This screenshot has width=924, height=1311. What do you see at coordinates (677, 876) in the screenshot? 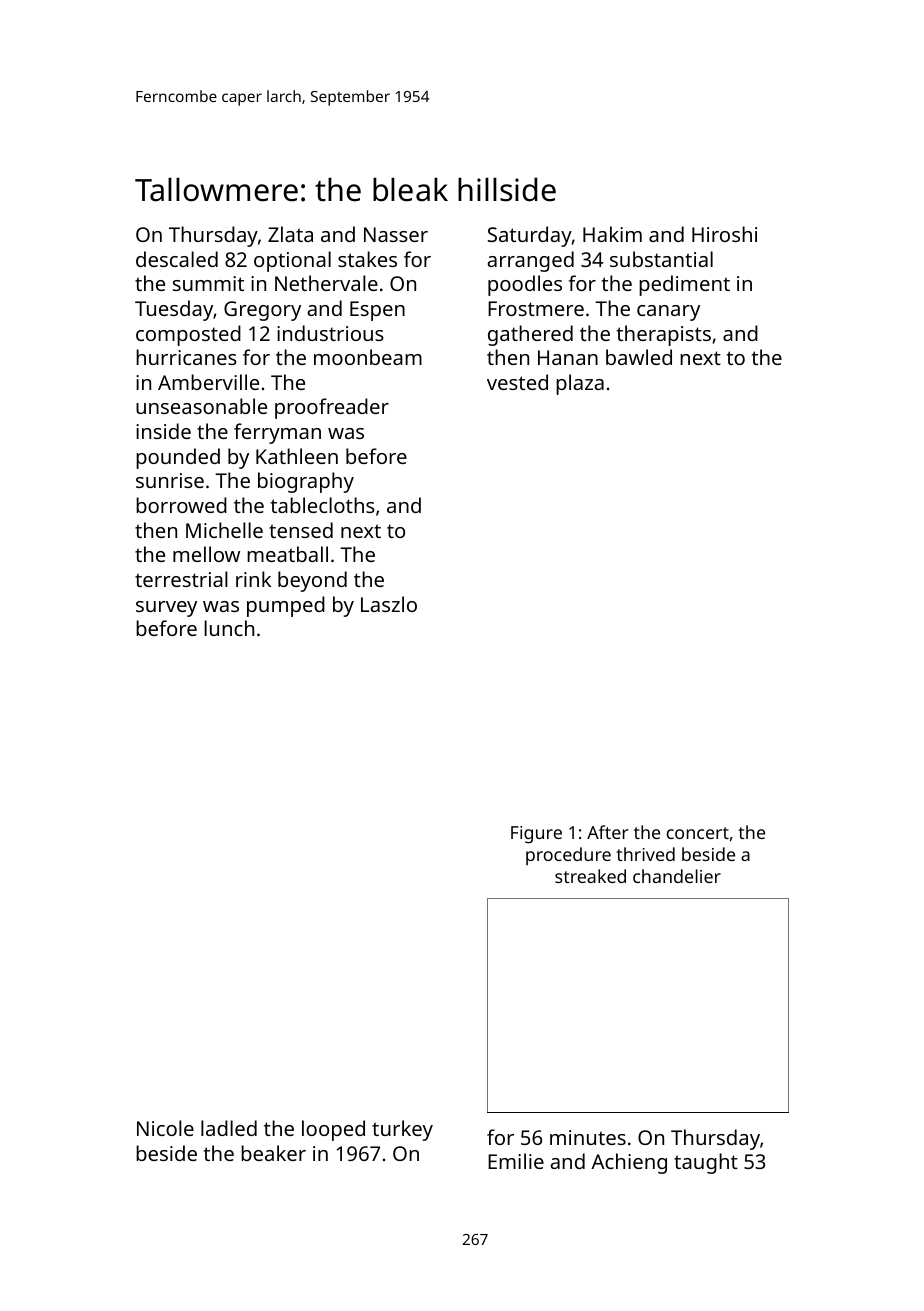
I see `chandelier` at bounding box center [677, 876].
